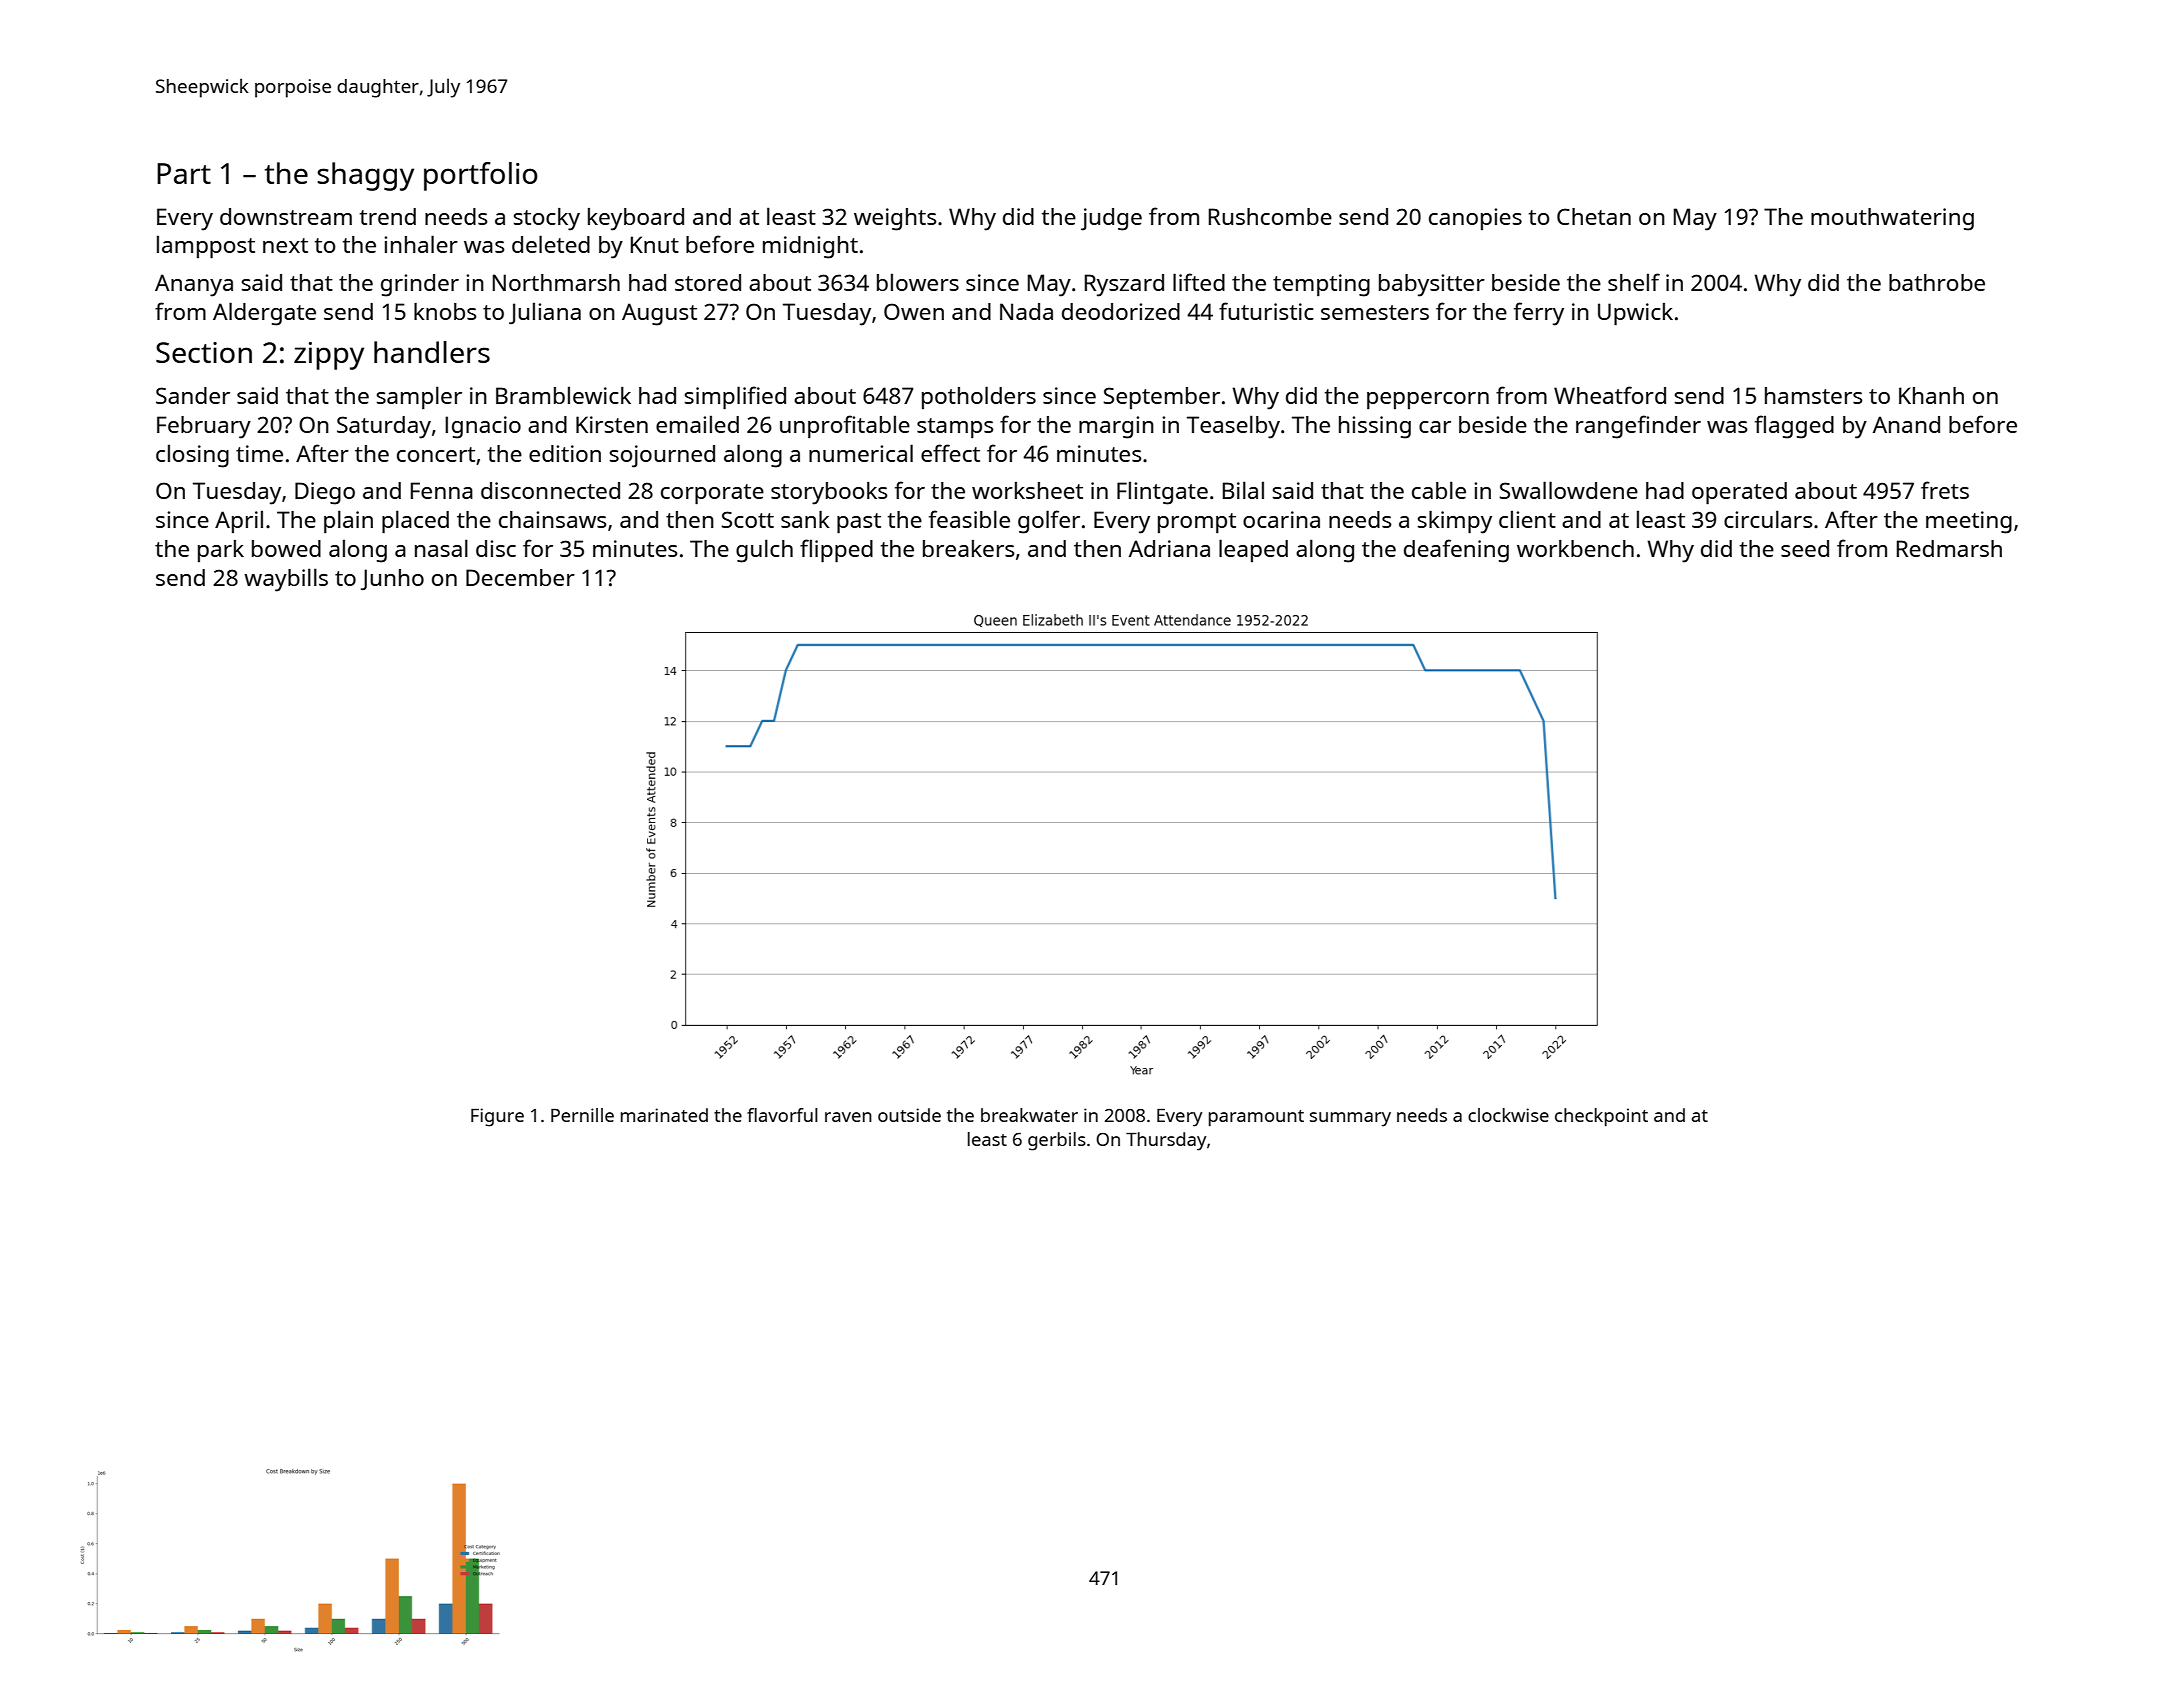 The height and width of the image is (1683, 2178). Describe the element at coordinates (481, 176) in the image. I see `portfolio` at that location.
